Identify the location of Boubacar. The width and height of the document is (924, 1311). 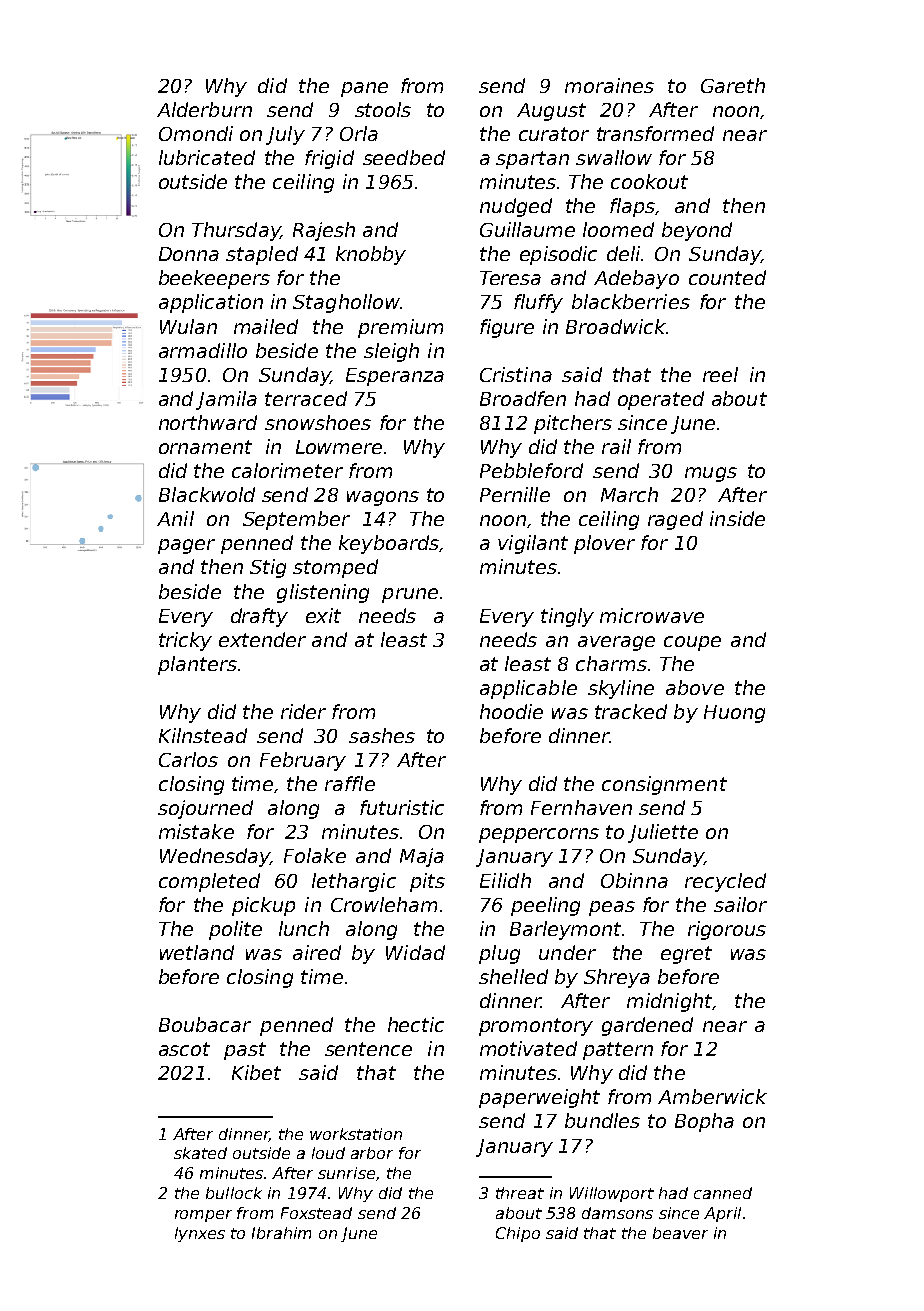
(205, 1024).
